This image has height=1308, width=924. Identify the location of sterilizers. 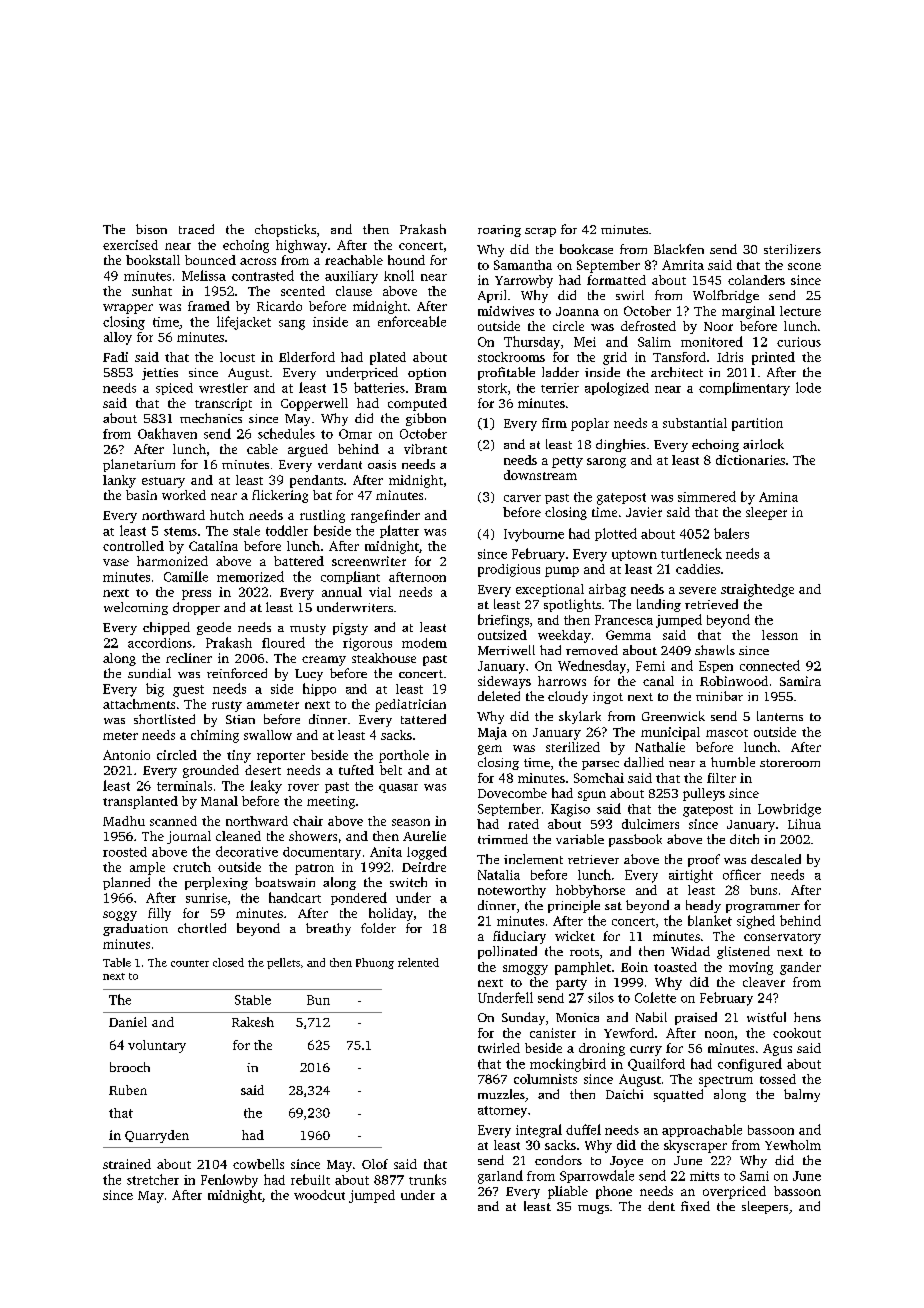
(792, 249).
